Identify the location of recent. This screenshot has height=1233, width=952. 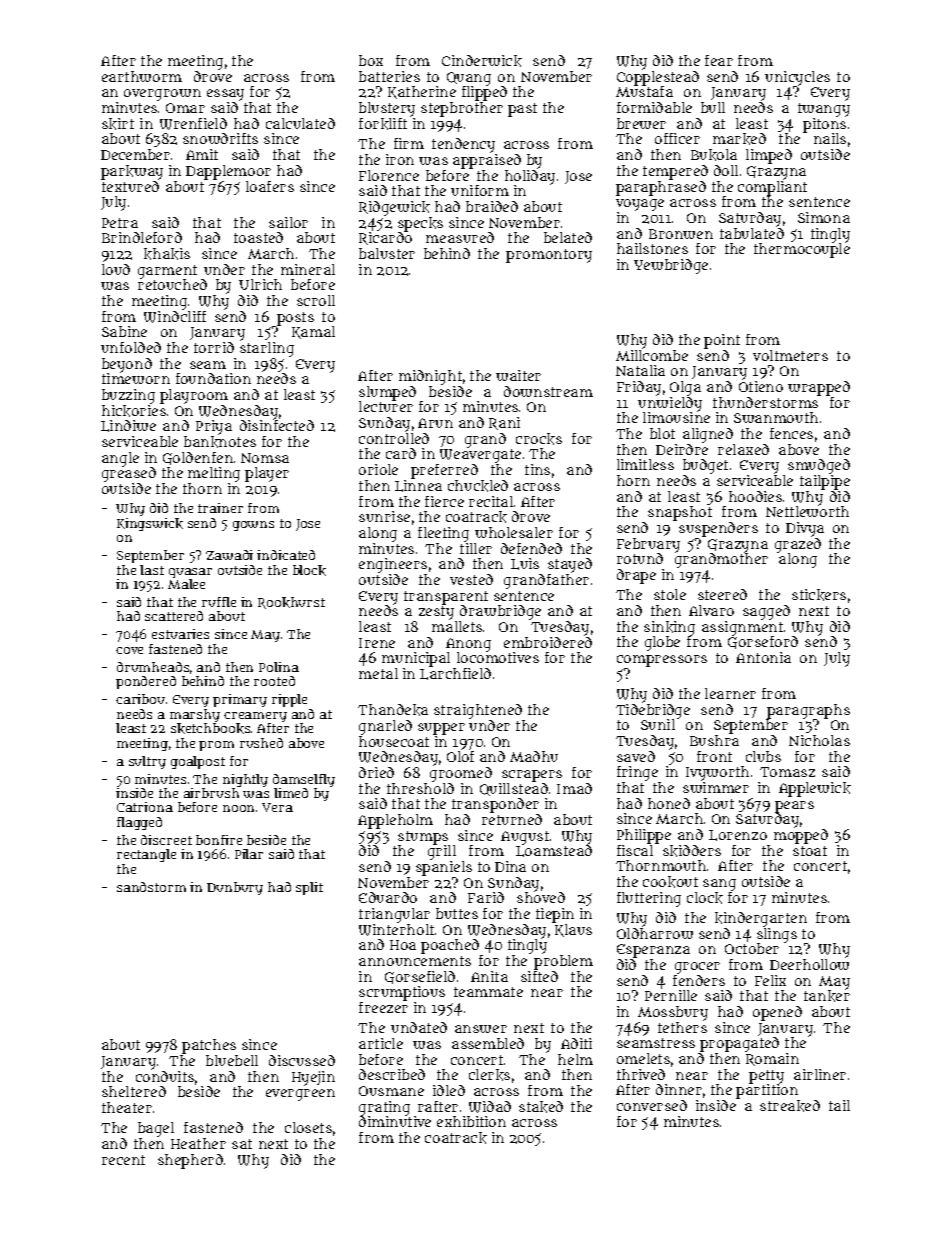
(123, 1160).
